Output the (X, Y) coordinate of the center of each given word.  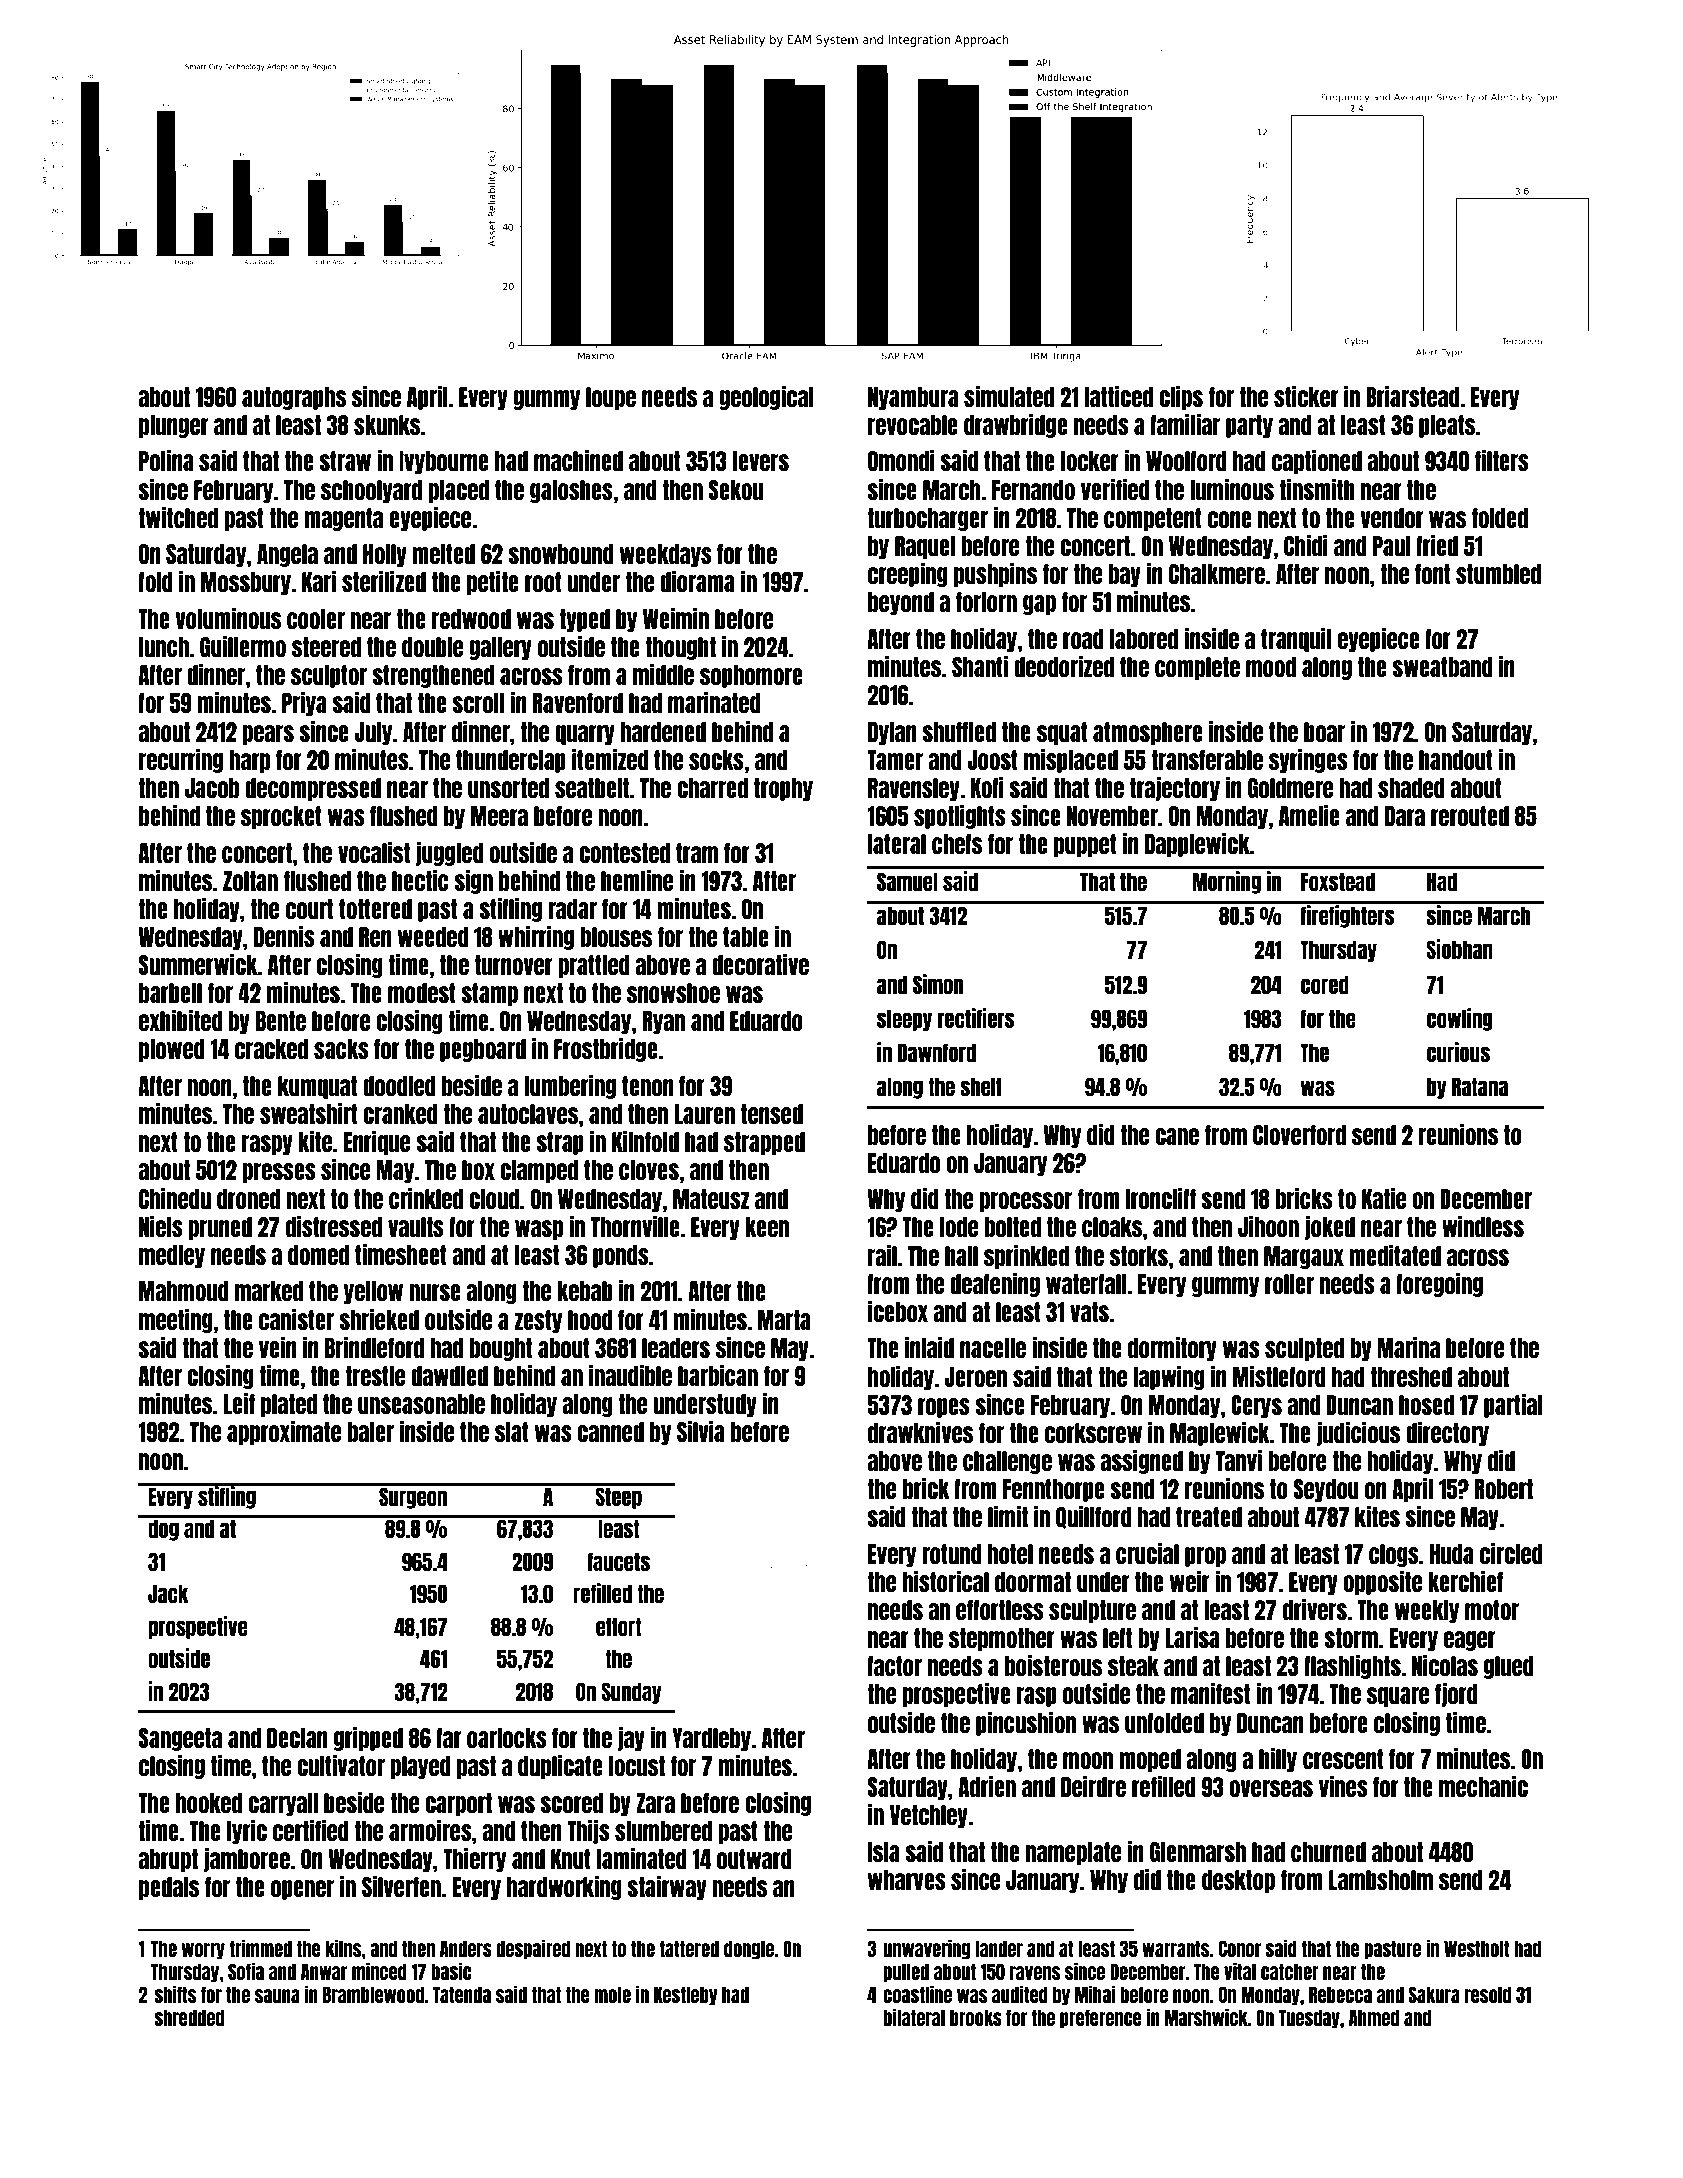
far (449, 1738)
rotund (952, 1554)
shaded (1411, 788)
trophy (783, 789)
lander (999, 1948)
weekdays (666, 555)
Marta (784, 1320)
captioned (1317, 461)
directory (1447, 1433)
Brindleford (374, 1347)
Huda (1452, 1554)
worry (203, 1951)
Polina (166, 460)
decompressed (313, 789)
